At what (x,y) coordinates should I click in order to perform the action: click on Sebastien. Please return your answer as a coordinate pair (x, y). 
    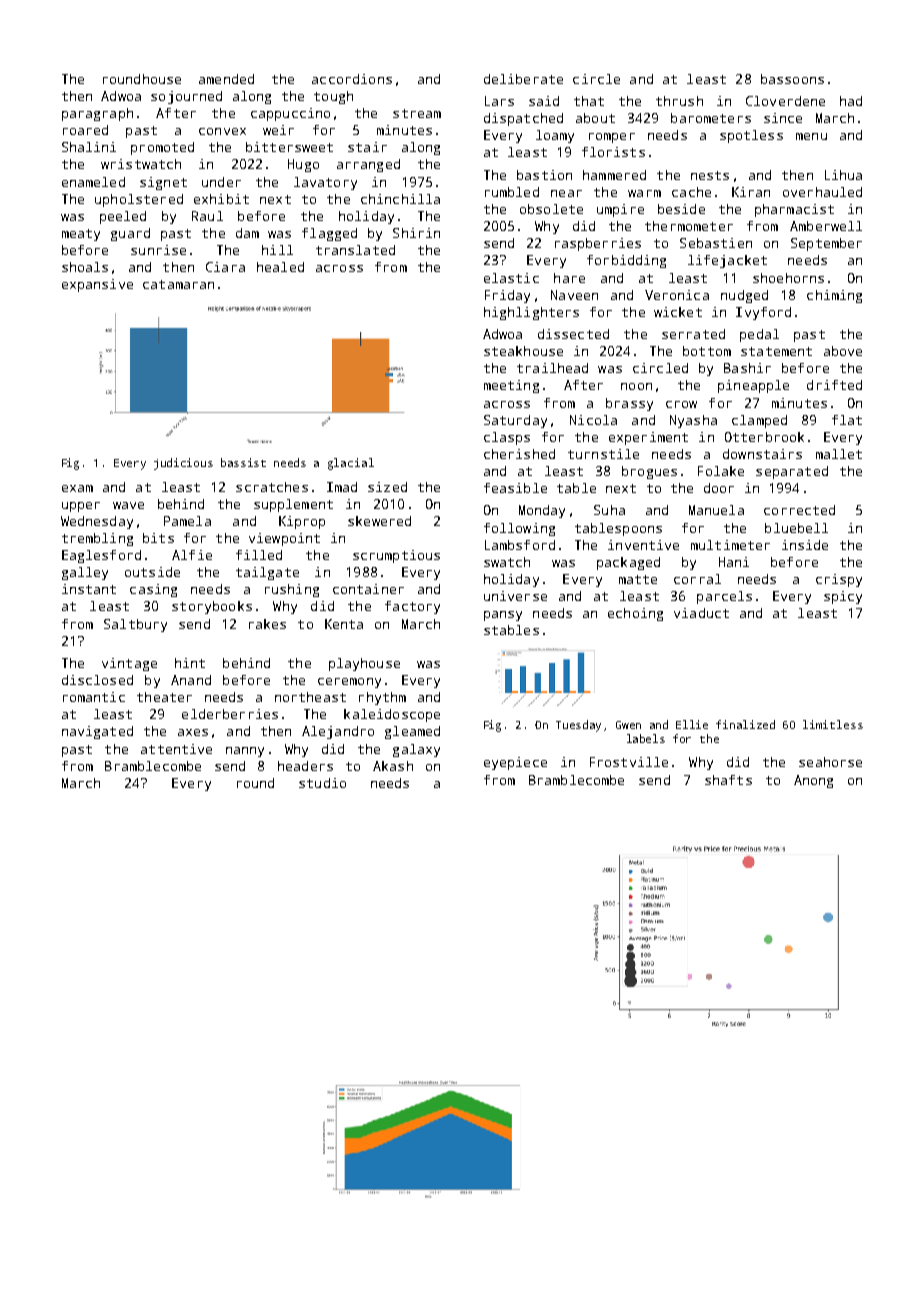
    Looking at the image, I should click on (716, 243).
